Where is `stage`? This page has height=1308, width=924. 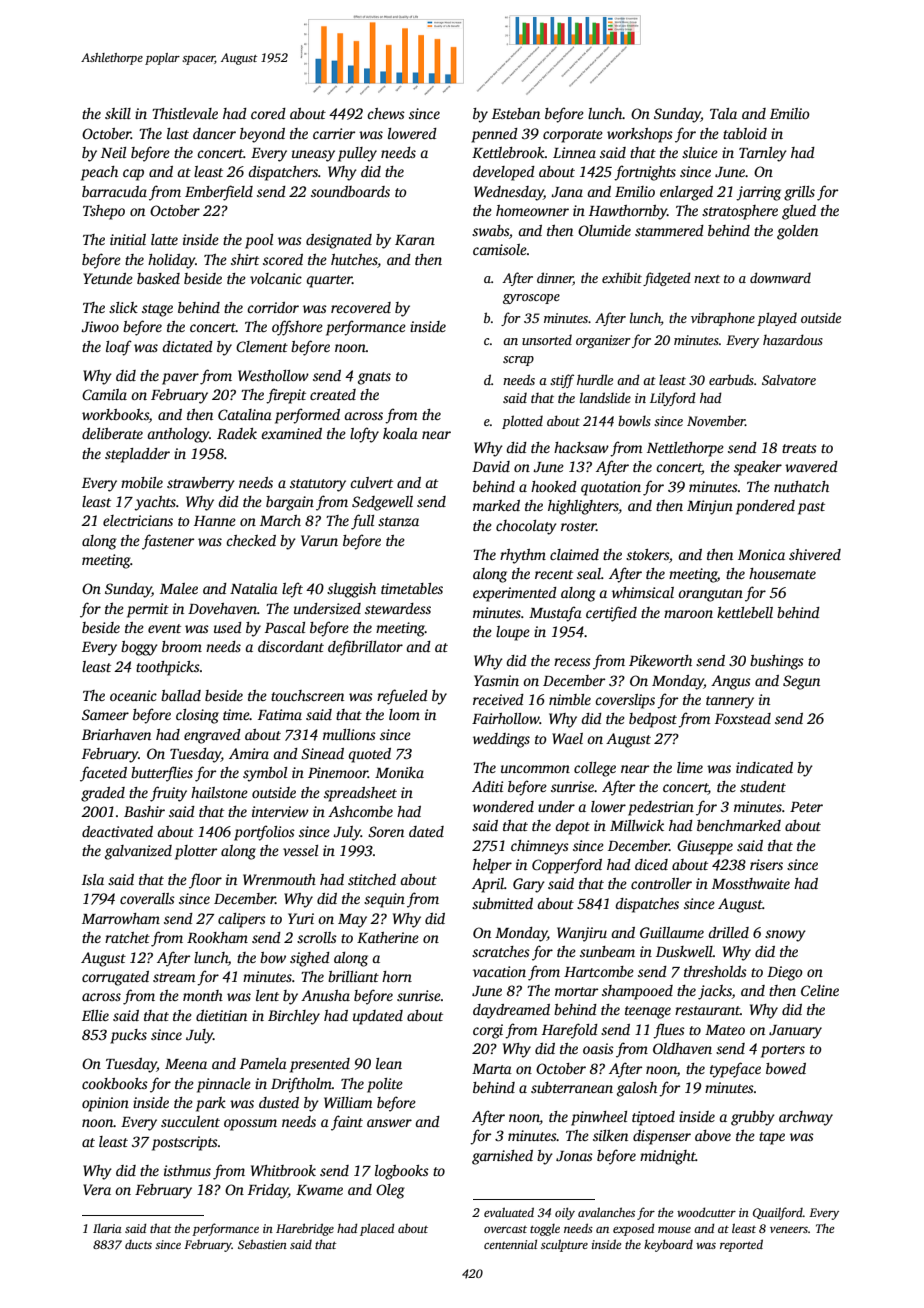
stage is located at coordinates (157, 310).
